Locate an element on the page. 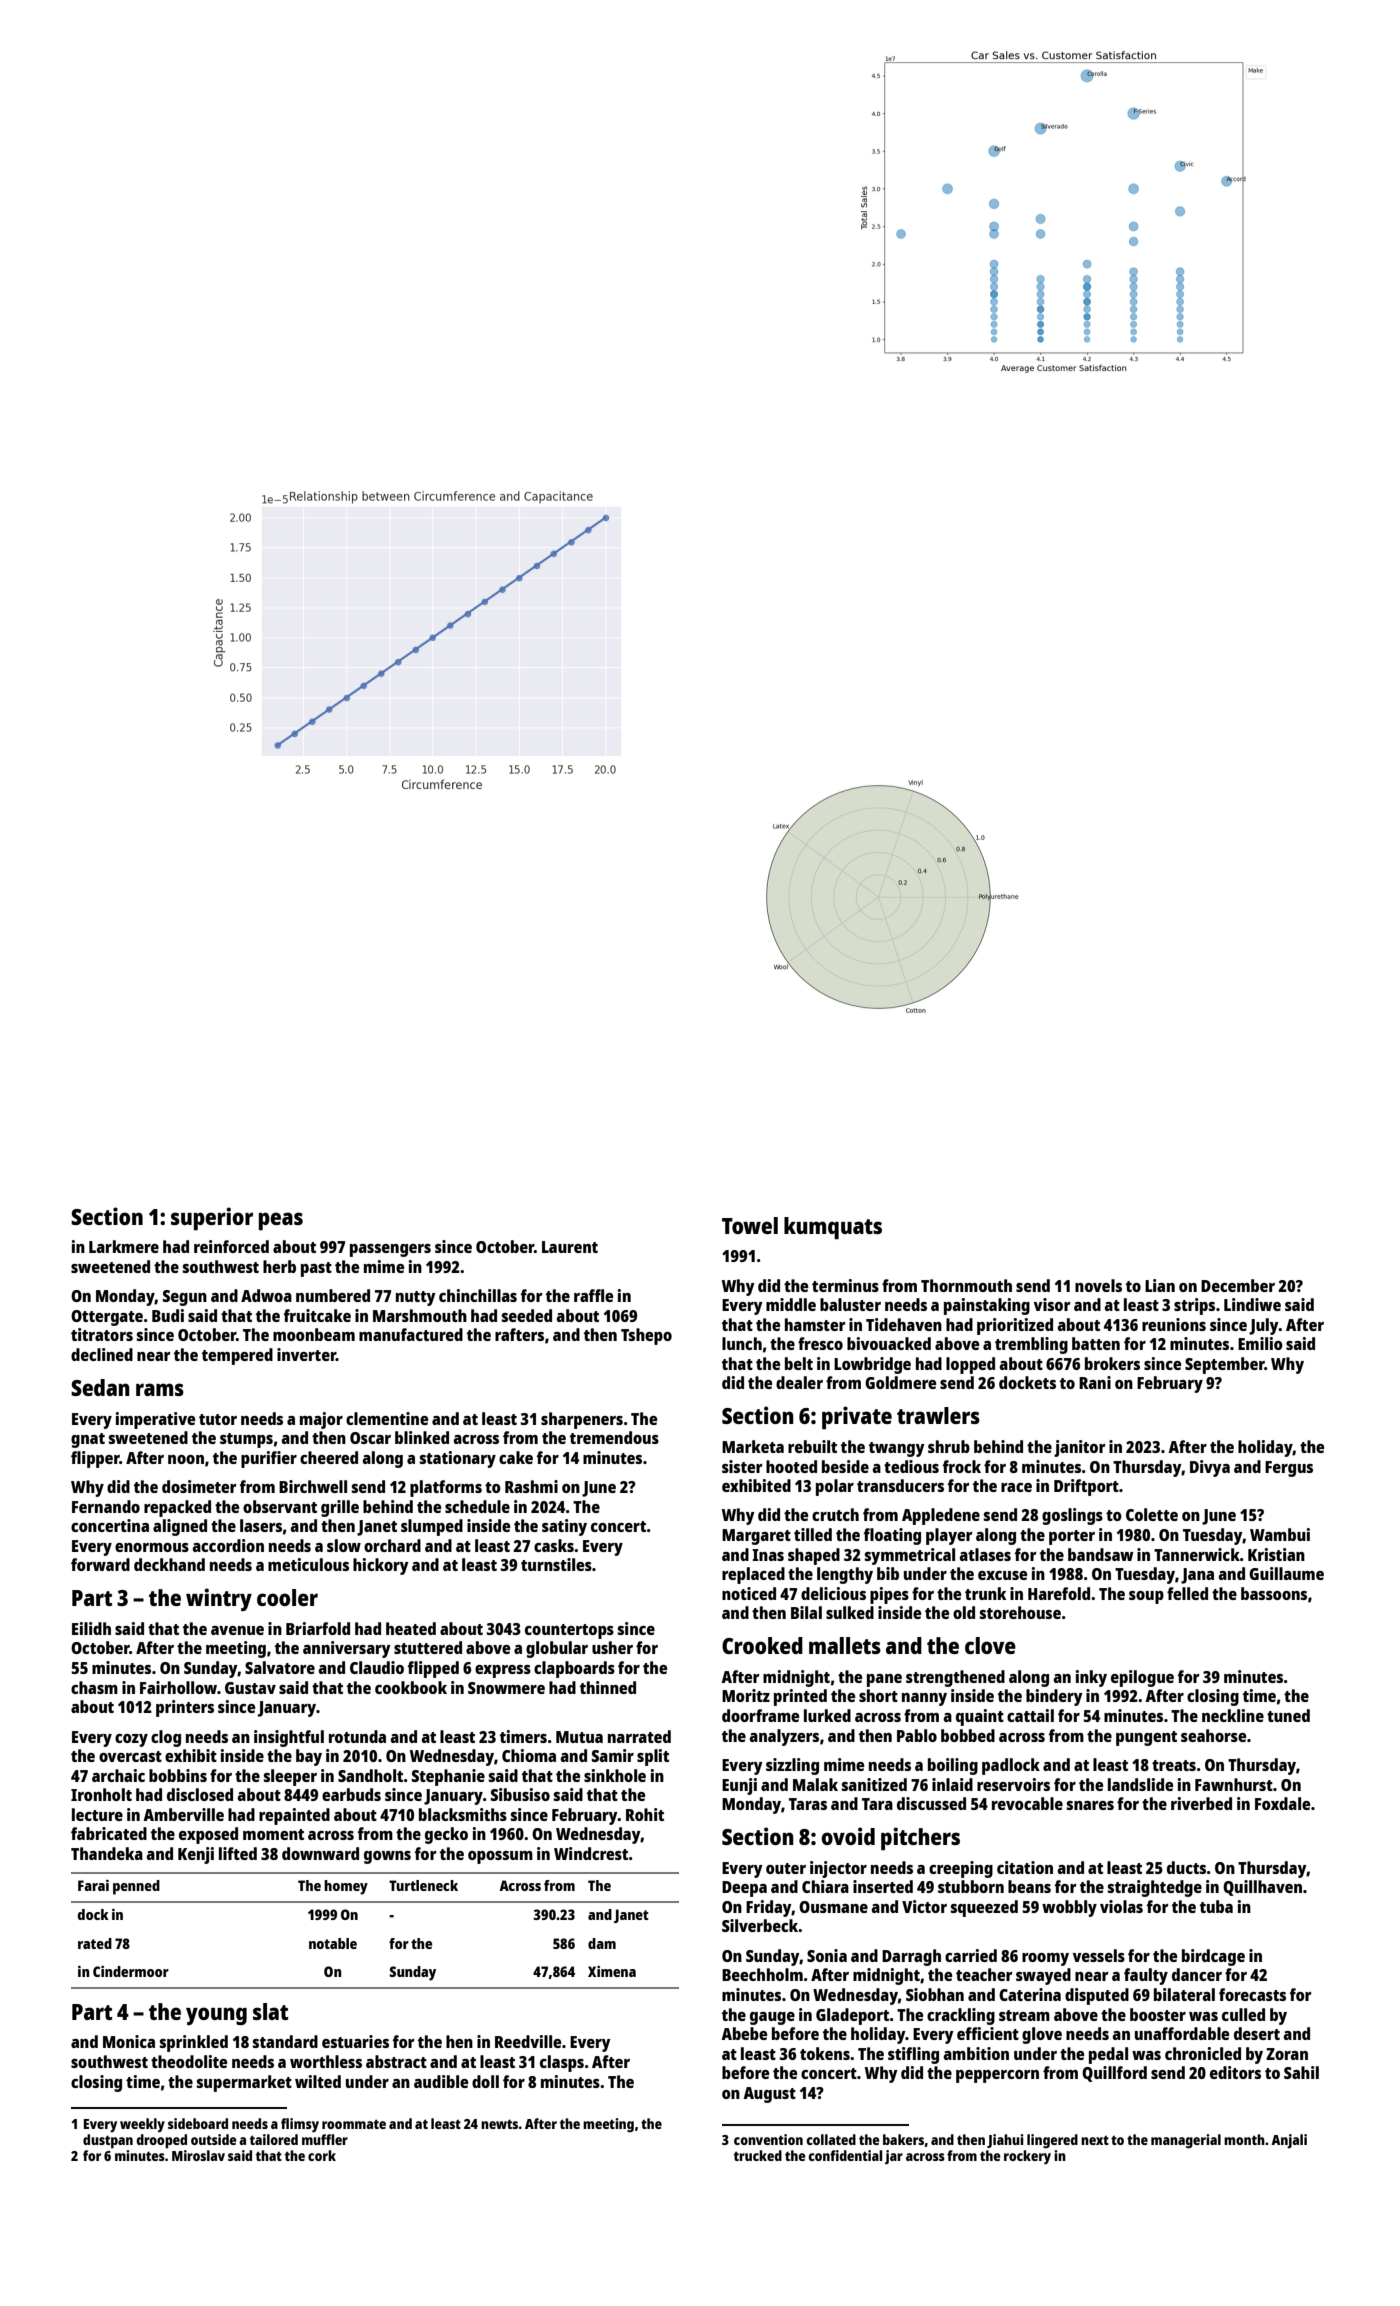 Image resolution: width=1400 pixels, height=2306 pixels. weekly is located at coordinates (142, 2125).
